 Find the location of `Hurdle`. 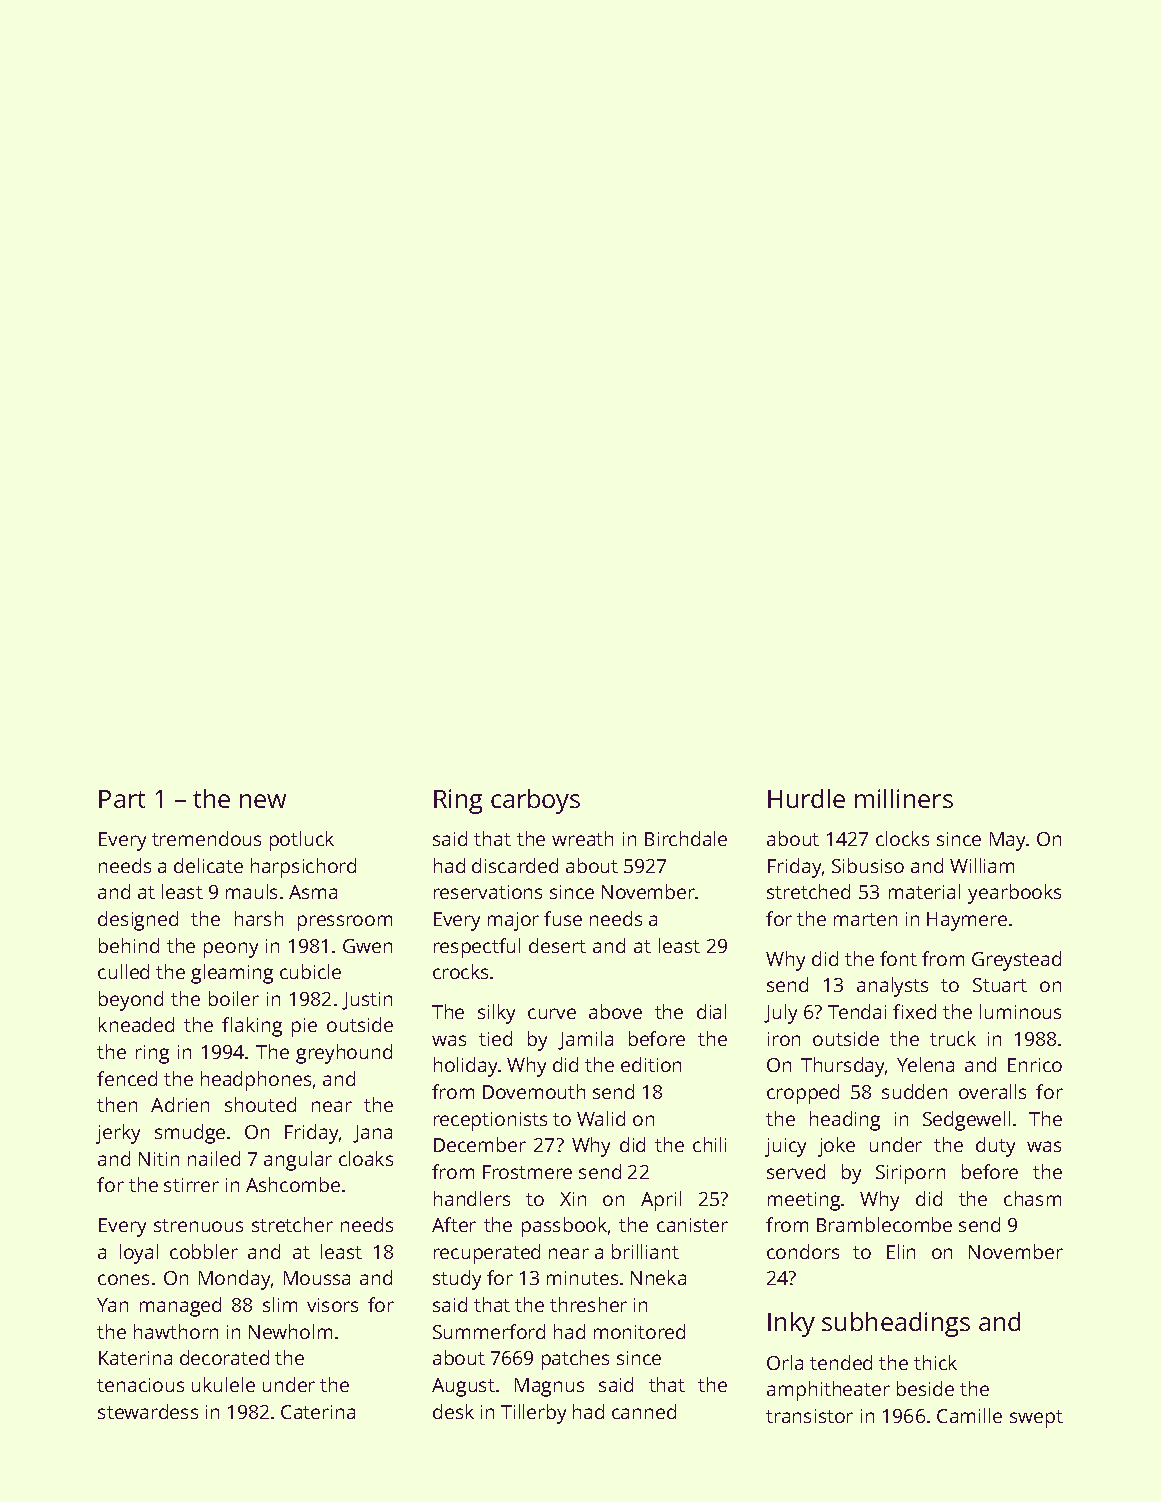

Hurdle is located at coordinates (806, 798).
